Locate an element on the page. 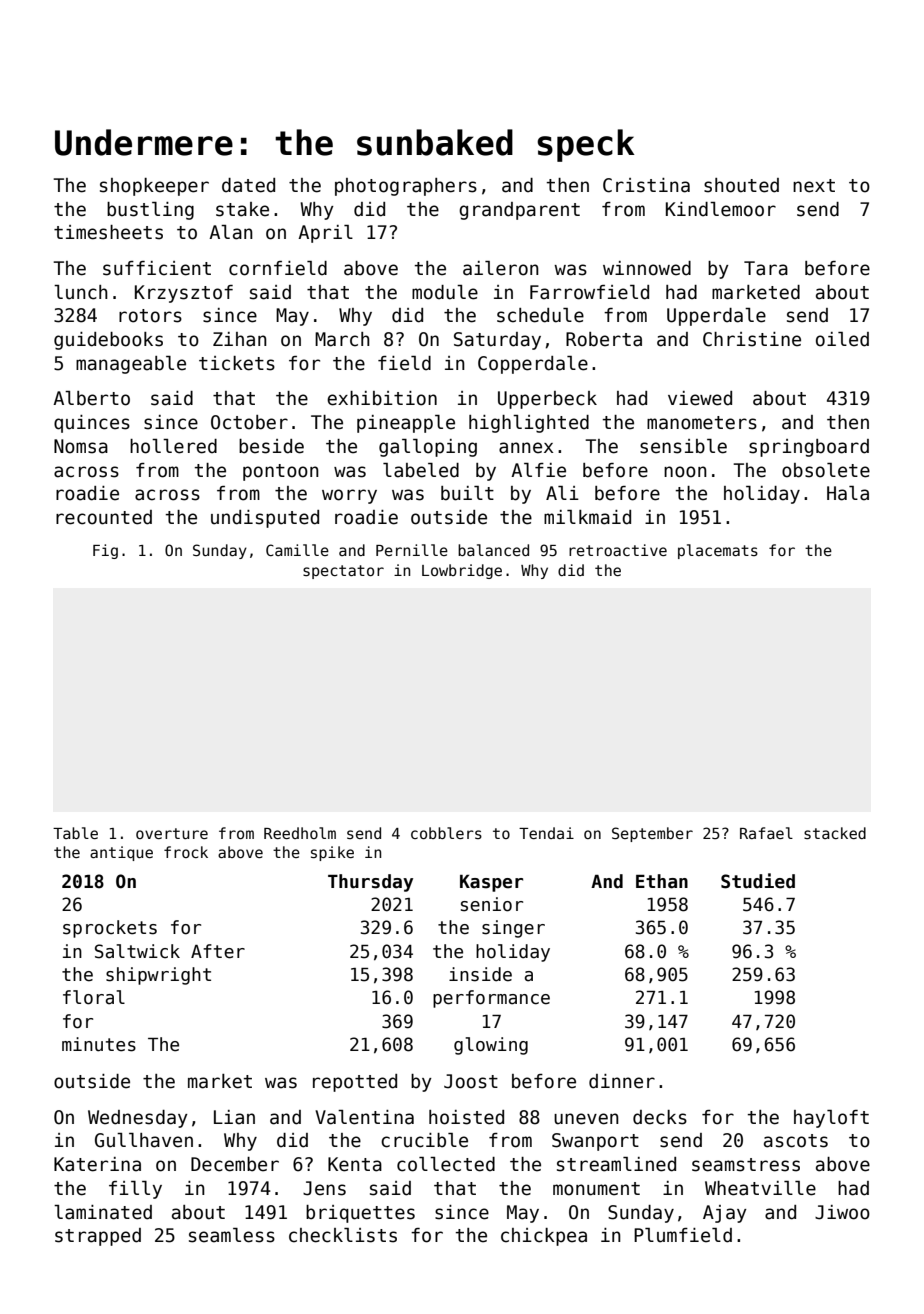 The width and height of the document is (924, 1314). minutes is located at coordinates (99, 1044).
